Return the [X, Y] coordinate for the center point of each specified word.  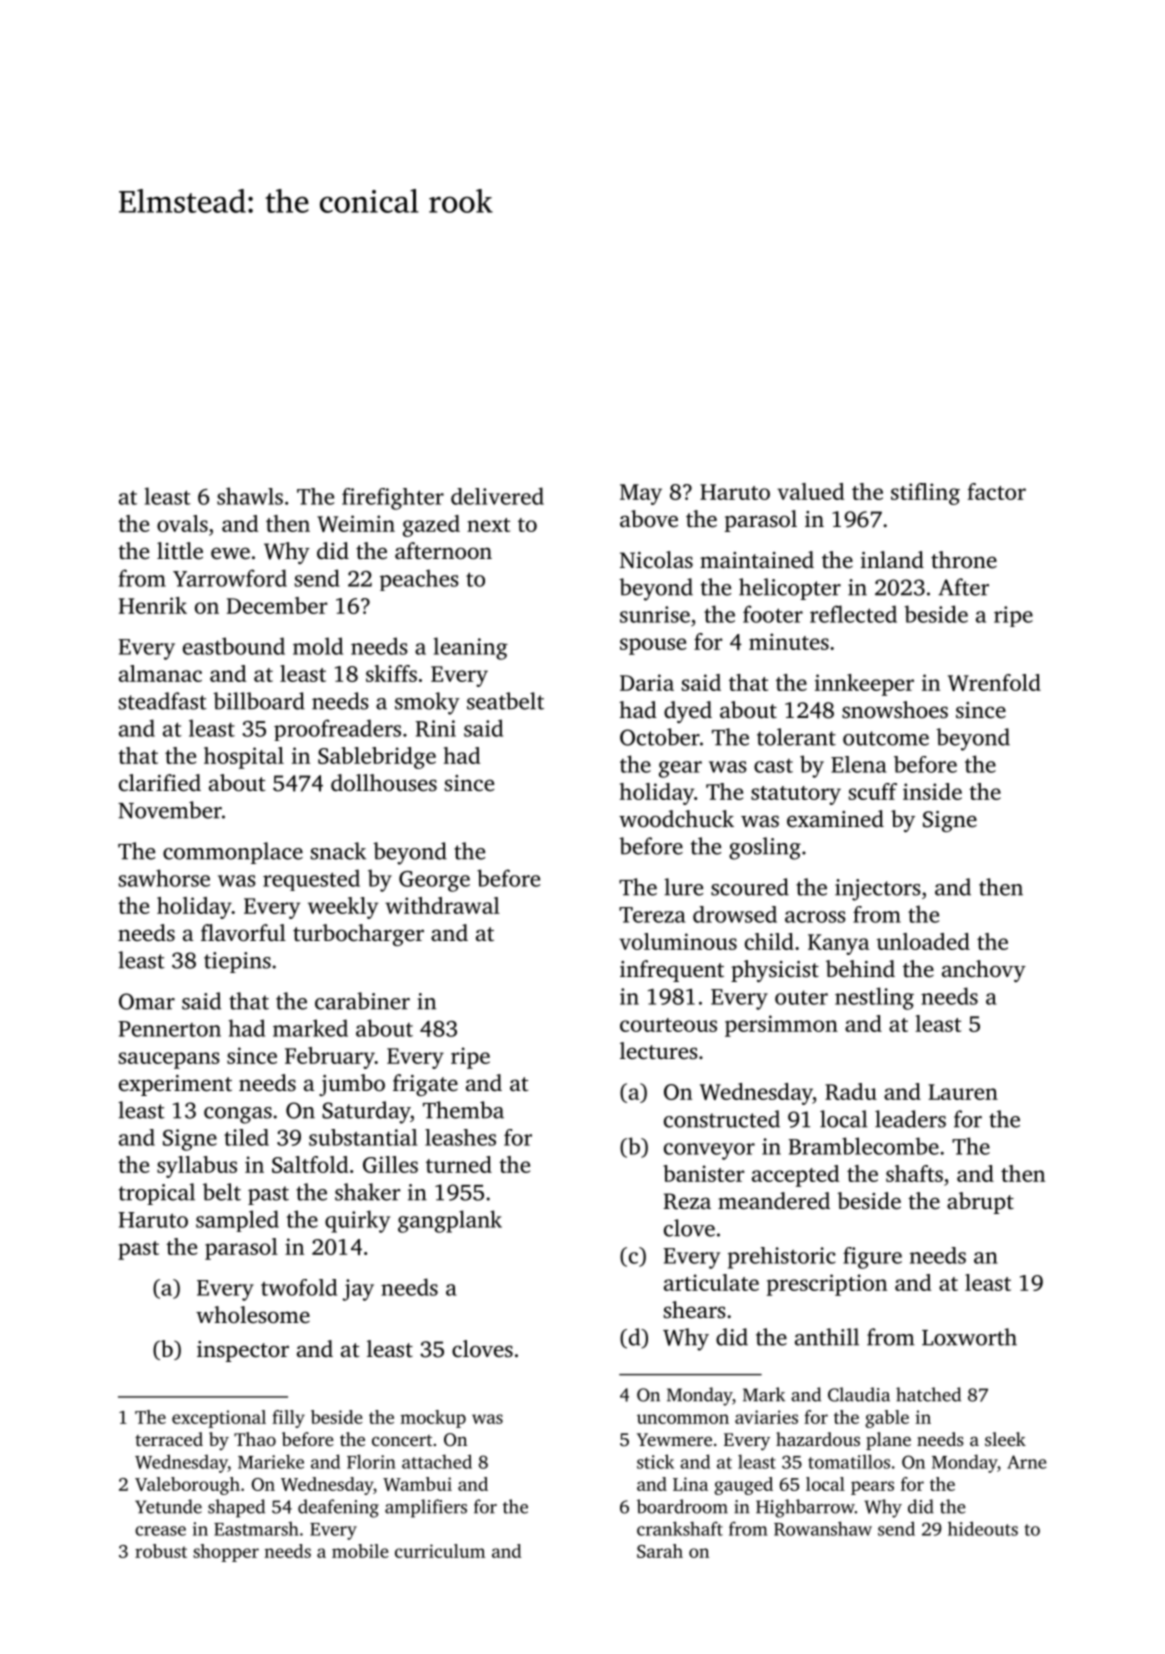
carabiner [362, 1001]
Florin [371, 1461]
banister [703, 1173]
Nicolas [656, 559]
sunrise [655, 614]
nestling [874, 998]
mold [318, 646]
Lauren [963, 1092]
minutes [789, 641]
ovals [182, 523]
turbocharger [358, 935]
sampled [237, 1221]
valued [810, 491]
